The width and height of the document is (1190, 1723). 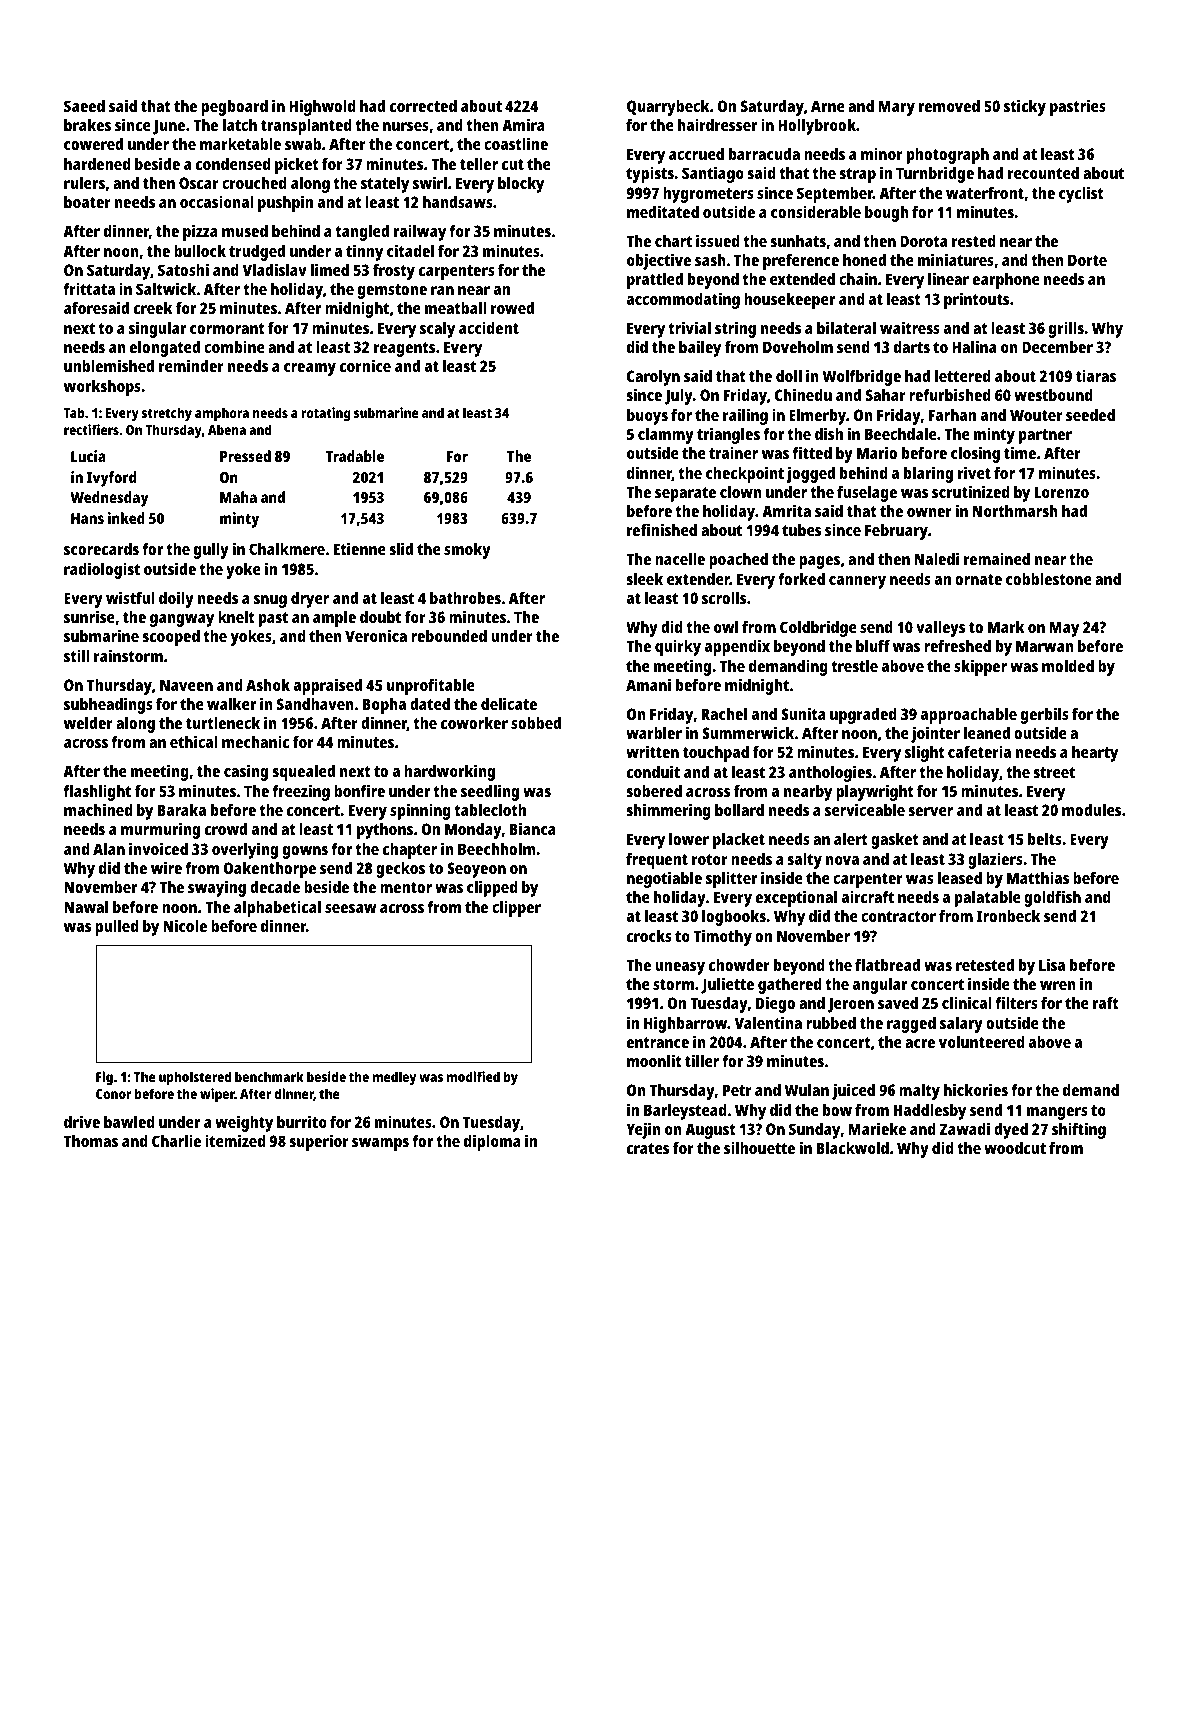 What do you see at coordinates (862, 377) in the document?
I see `Wolfbridge` at bounding box center [862, 377].
